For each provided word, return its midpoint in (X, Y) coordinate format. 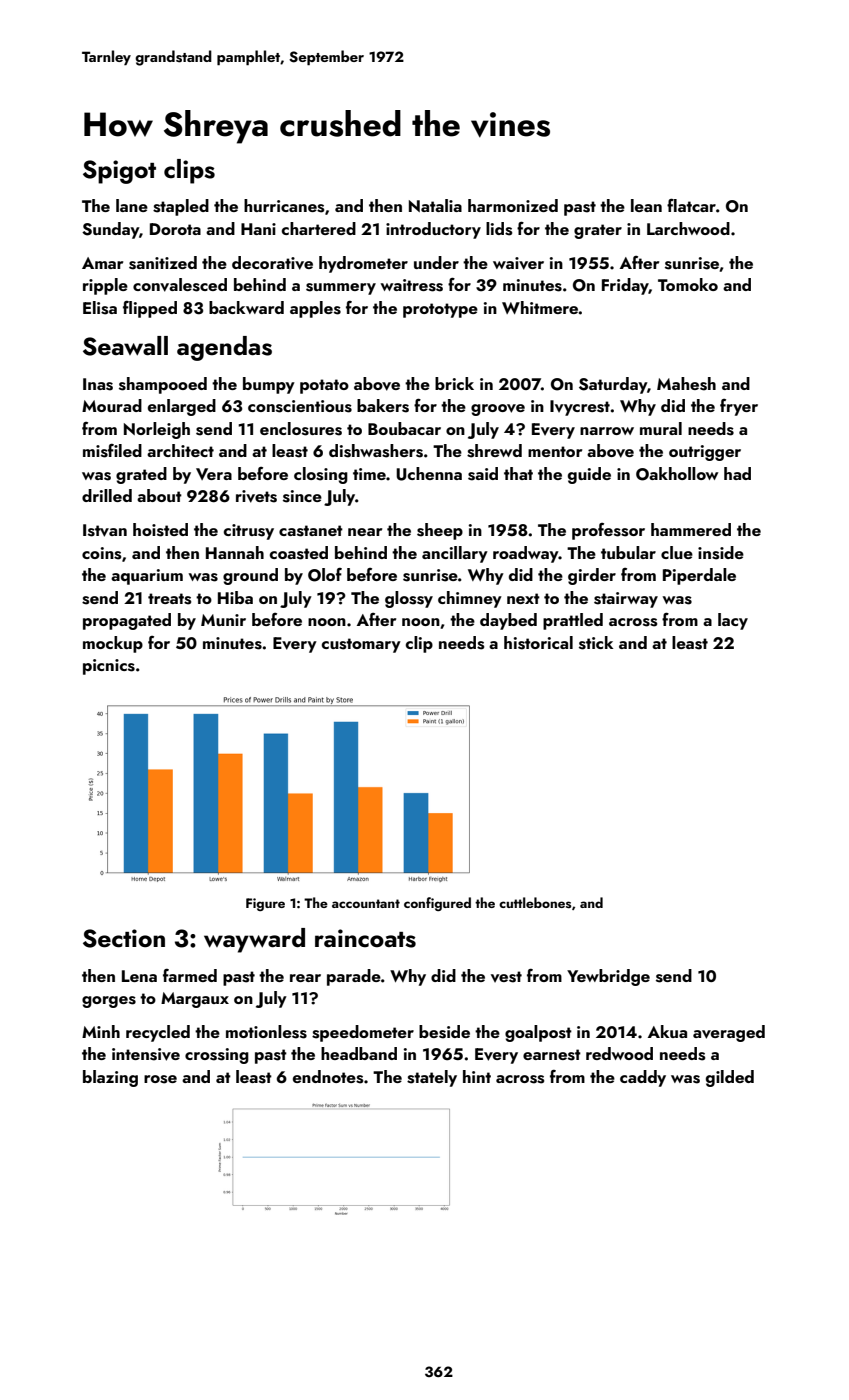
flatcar (691, 205)
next (523, 598)
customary (361, 645)
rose (160, 1079)
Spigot (119, 172)
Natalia (435, 205)
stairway (626, 600)
